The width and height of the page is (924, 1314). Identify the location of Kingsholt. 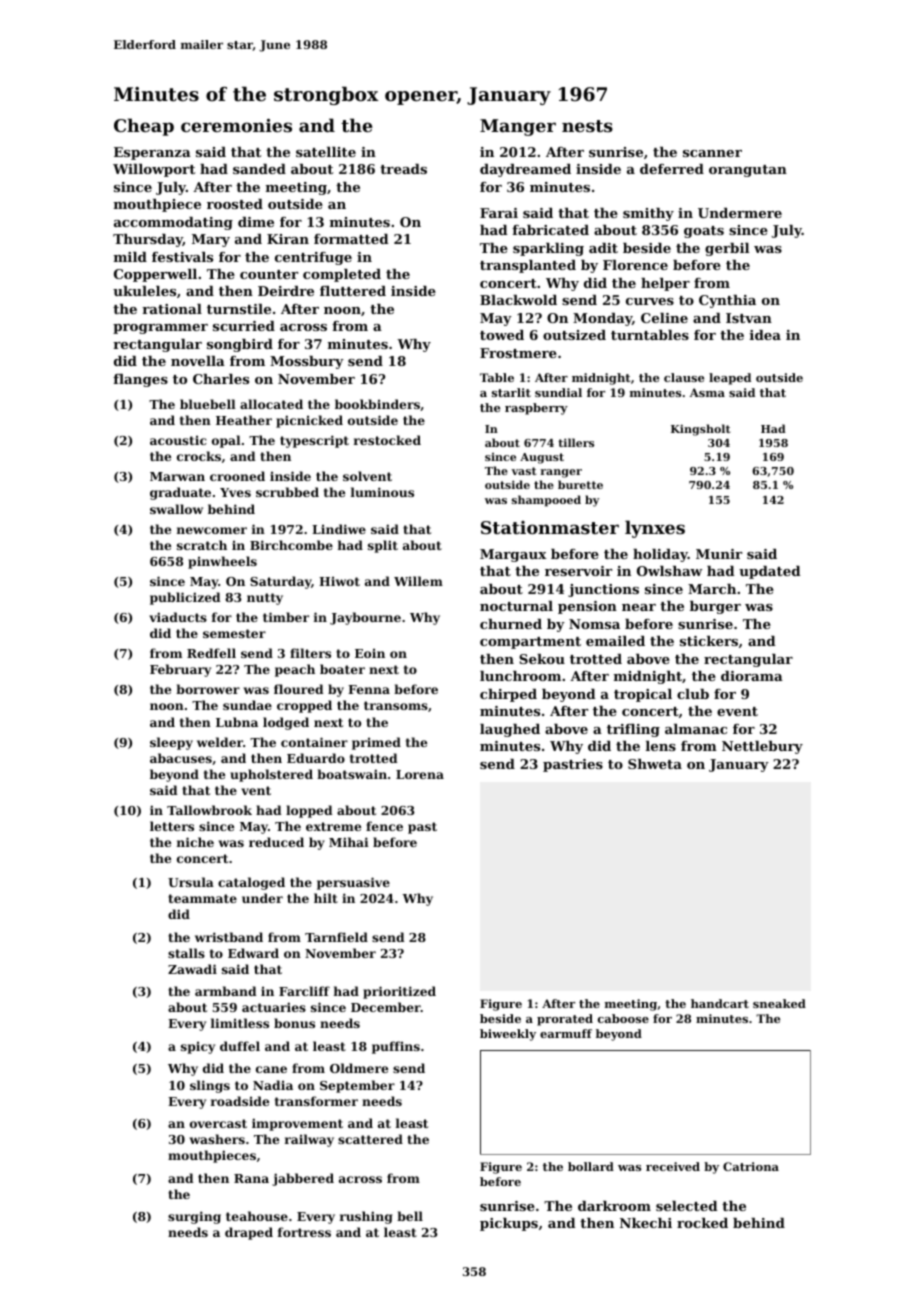
(701, 430).
